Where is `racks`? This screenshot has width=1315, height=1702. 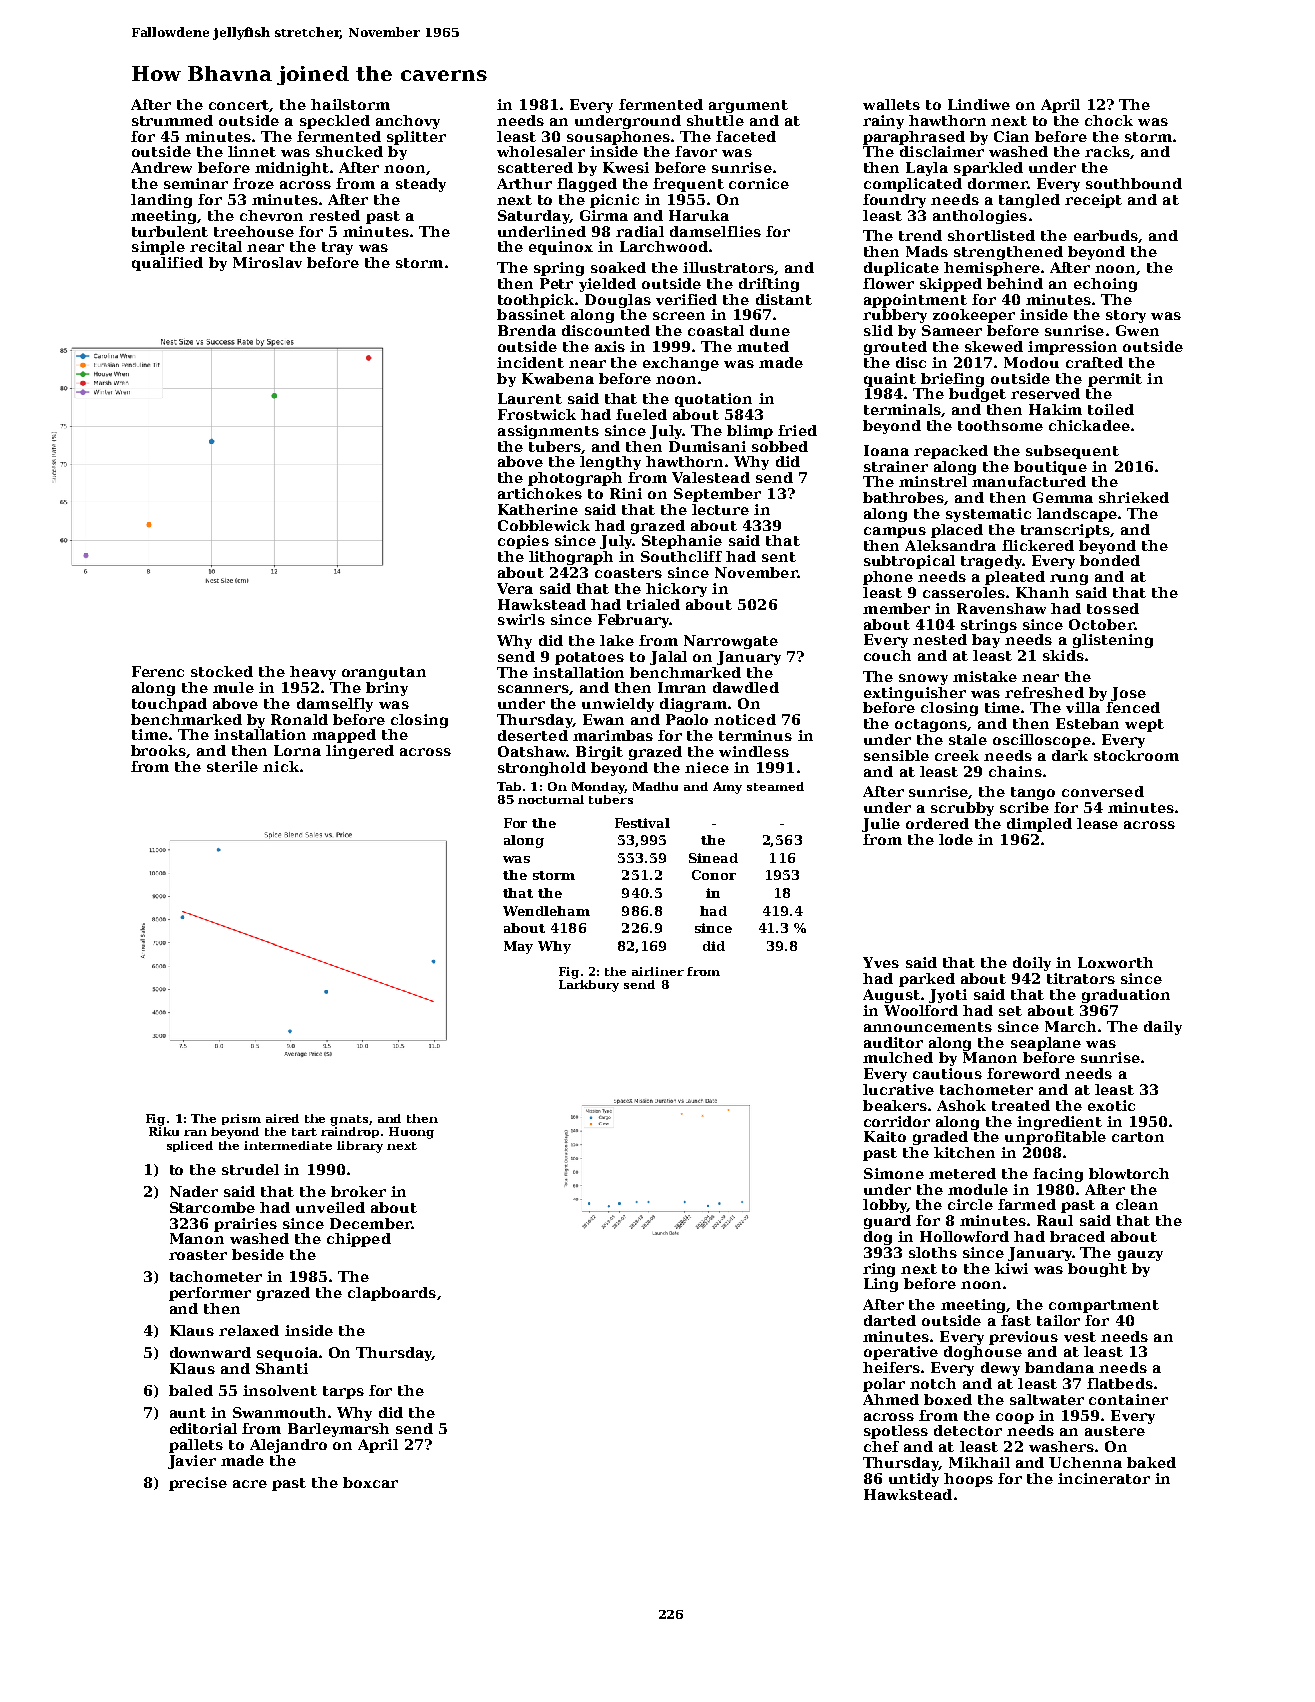 racks is located at coordinates (1107, 151).
